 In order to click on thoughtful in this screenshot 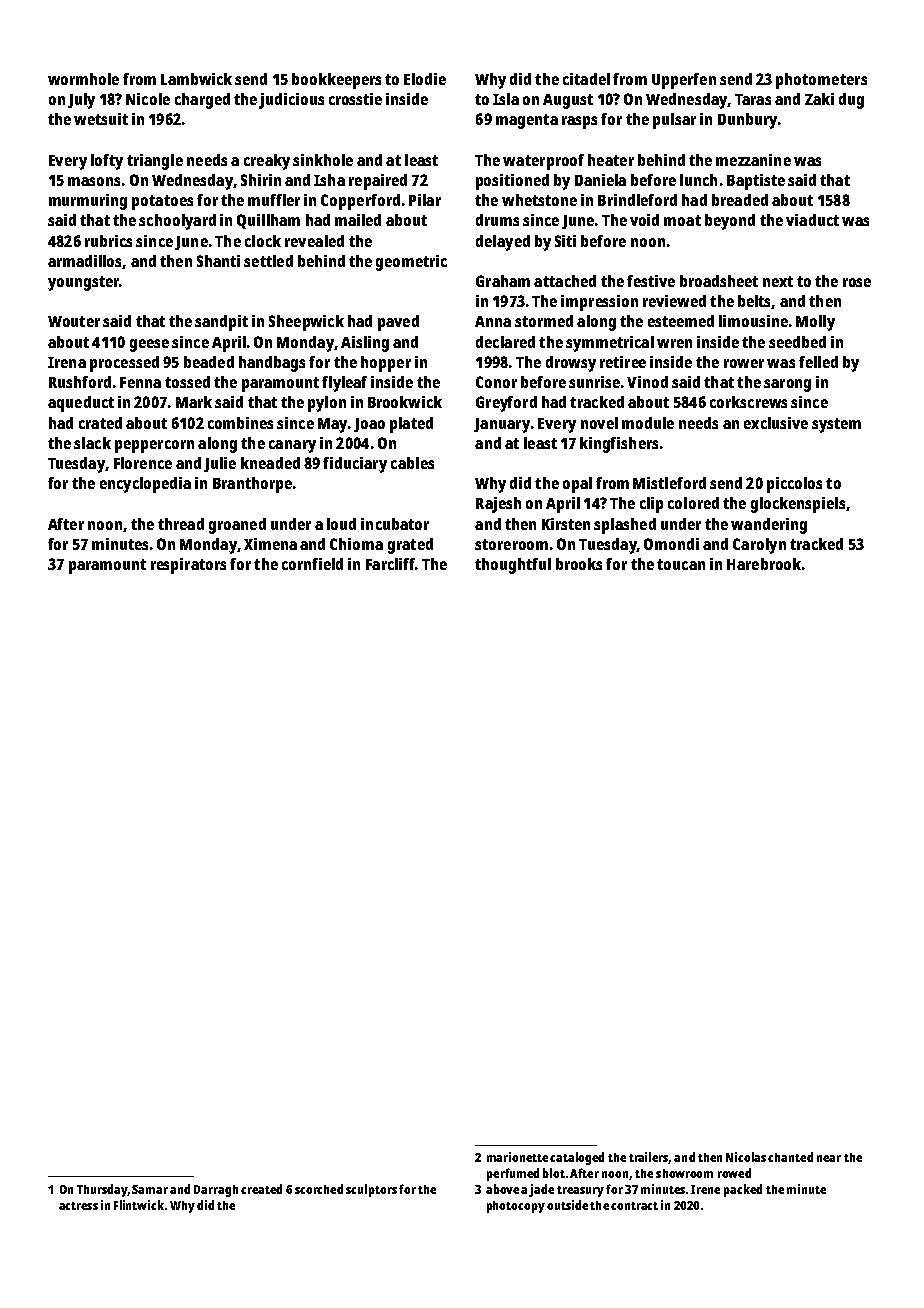, I will do `click(513, 566)`.
